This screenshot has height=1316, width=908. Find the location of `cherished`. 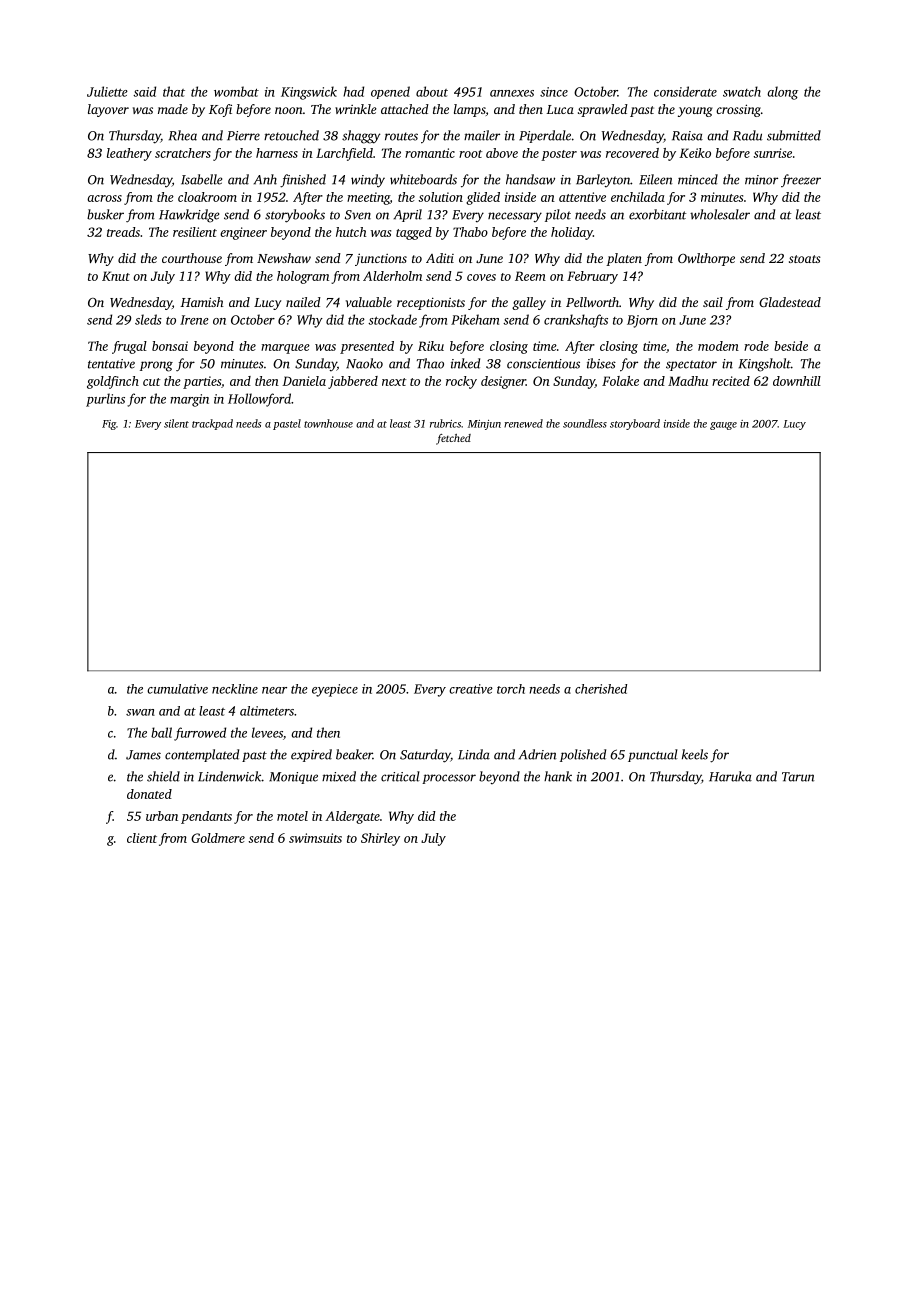

cherished is located at coordinates (601, 689).
